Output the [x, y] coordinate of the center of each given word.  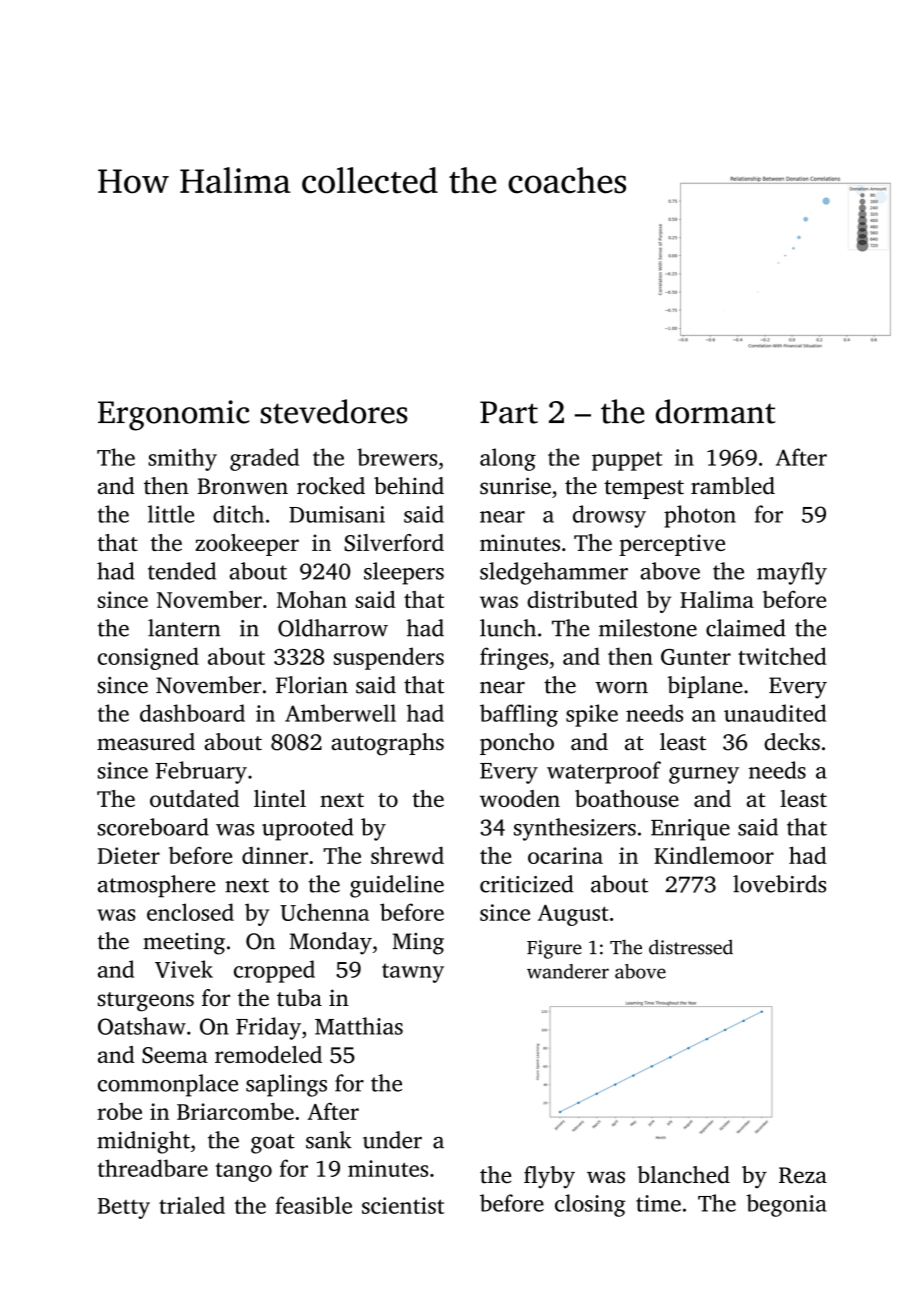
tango [244, 1172]
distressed [691, 947]
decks [792, 742]
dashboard [192, 713]
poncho [517, 744]
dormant [716, 411]
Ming [418, 944]
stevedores [334, 411]
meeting [184, 944]
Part [509, 412]
